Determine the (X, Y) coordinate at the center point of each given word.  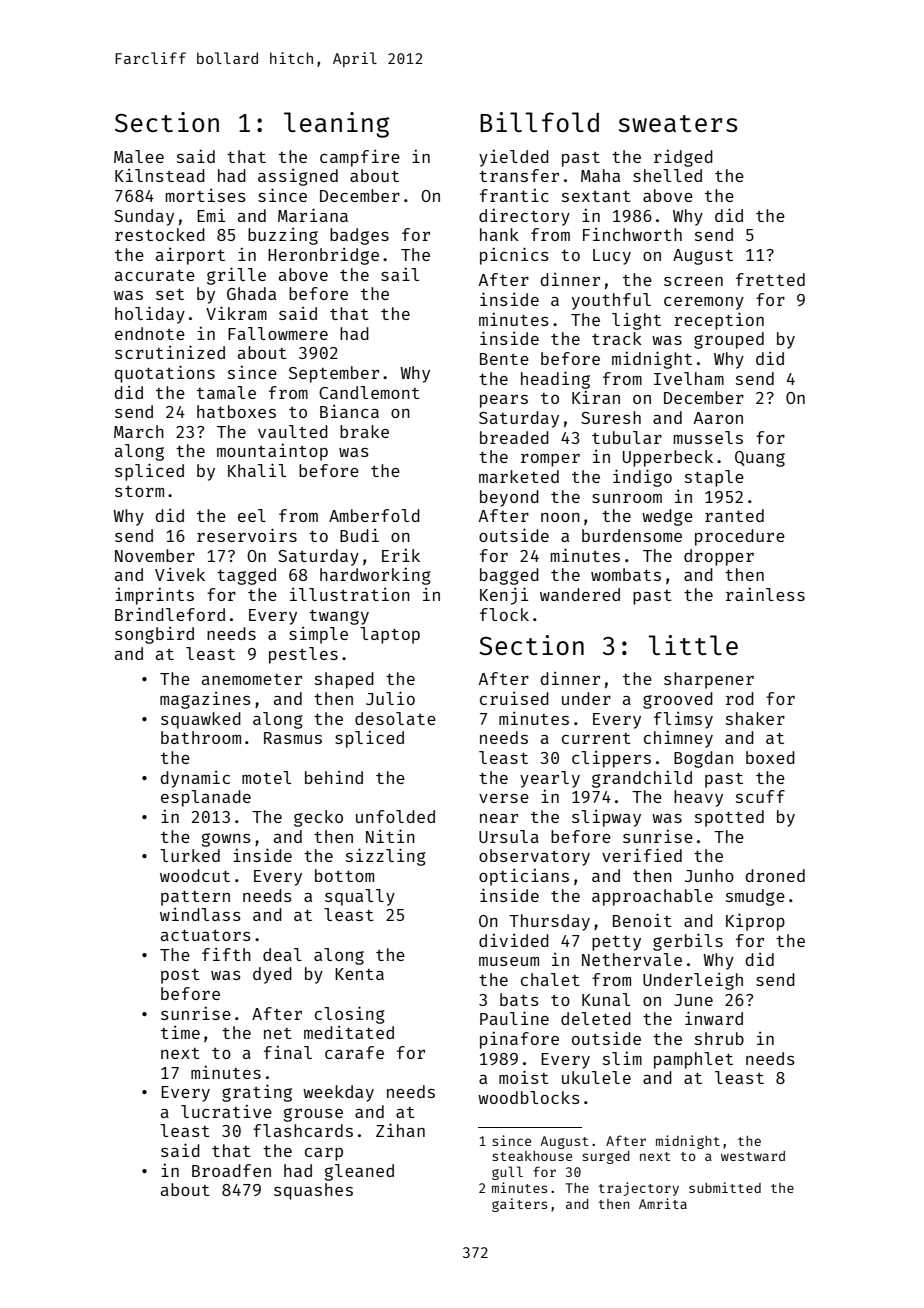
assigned (298, 177)
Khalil (257, 470)
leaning (336, 125)
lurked (190, 855)
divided (514, 940)
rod (740, 698)
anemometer (252, 679)
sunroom (627, 498)
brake (364, 431)
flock (504, 614)
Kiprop (755, 922)
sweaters (678, 123)
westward (753, 1156)
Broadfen (231, 1170)
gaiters (519, 1205)
